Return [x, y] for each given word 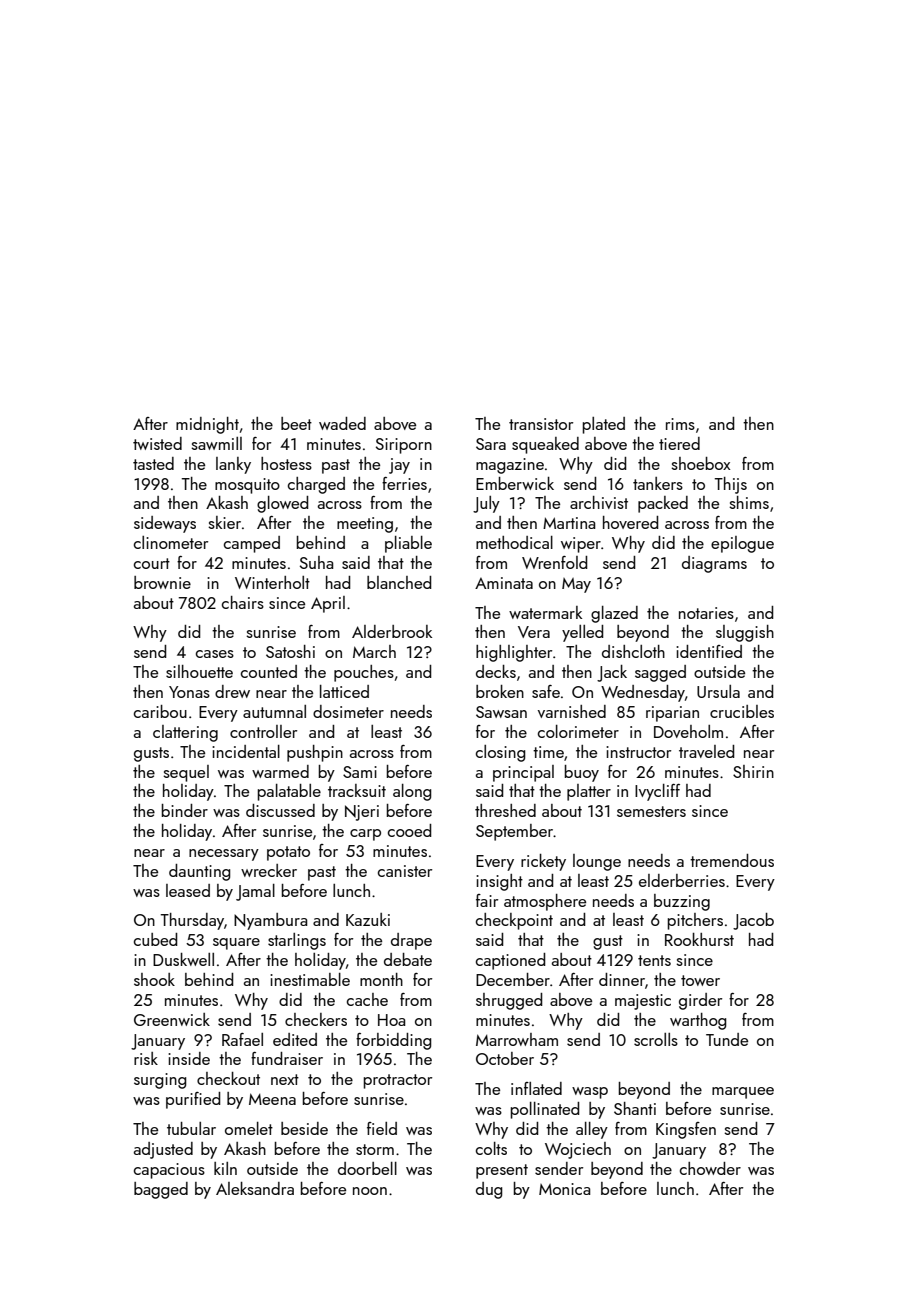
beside [304, 1128]
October [505, 1058]
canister [405, 871]
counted [269, 671]
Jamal [255, 892]
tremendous [732, 860]
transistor [541, 424]
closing [501, 753]
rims [680, 424]
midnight [207, 425]
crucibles [742, 711]
